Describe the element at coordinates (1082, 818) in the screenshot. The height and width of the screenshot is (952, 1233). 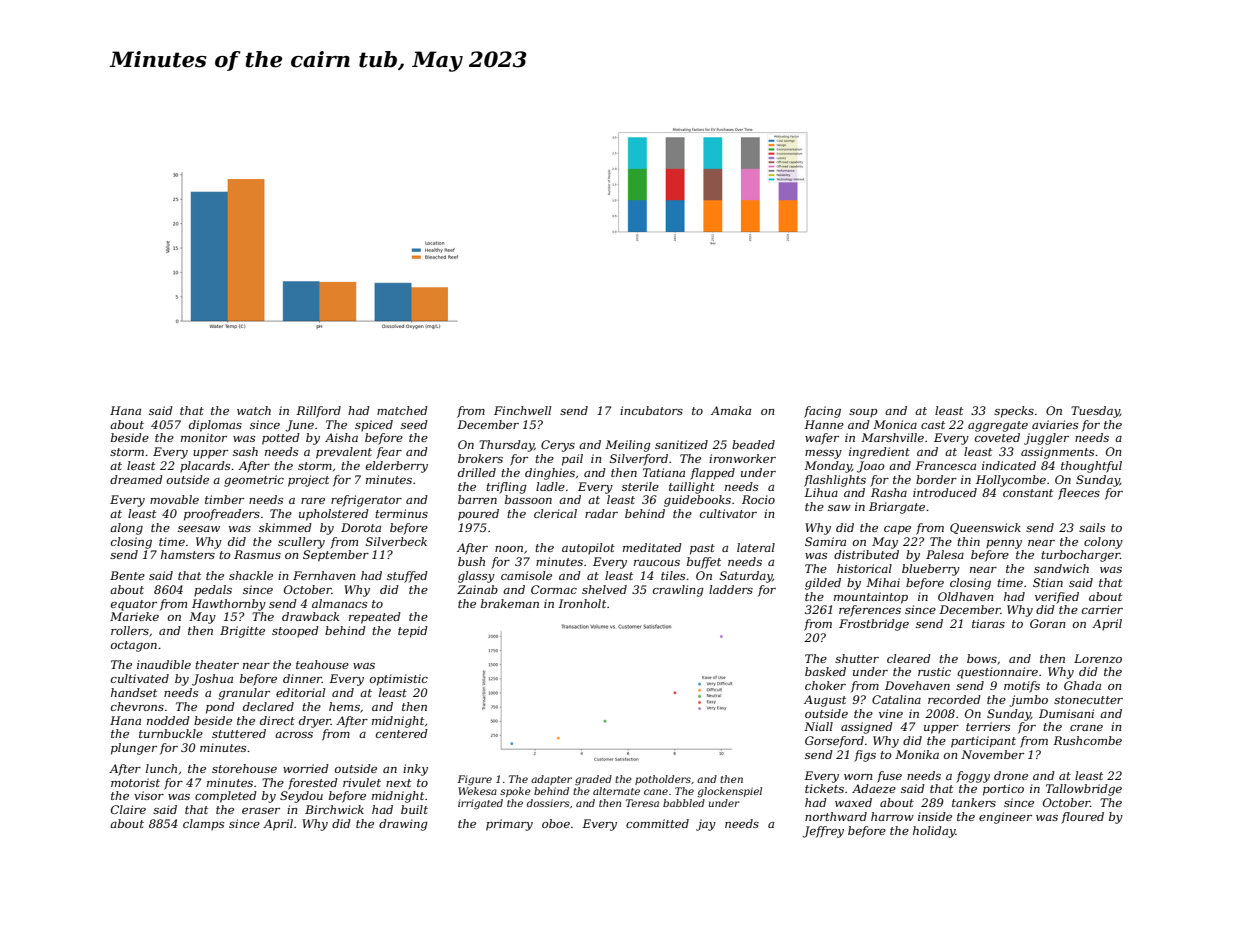
I see `floured` at that location.
